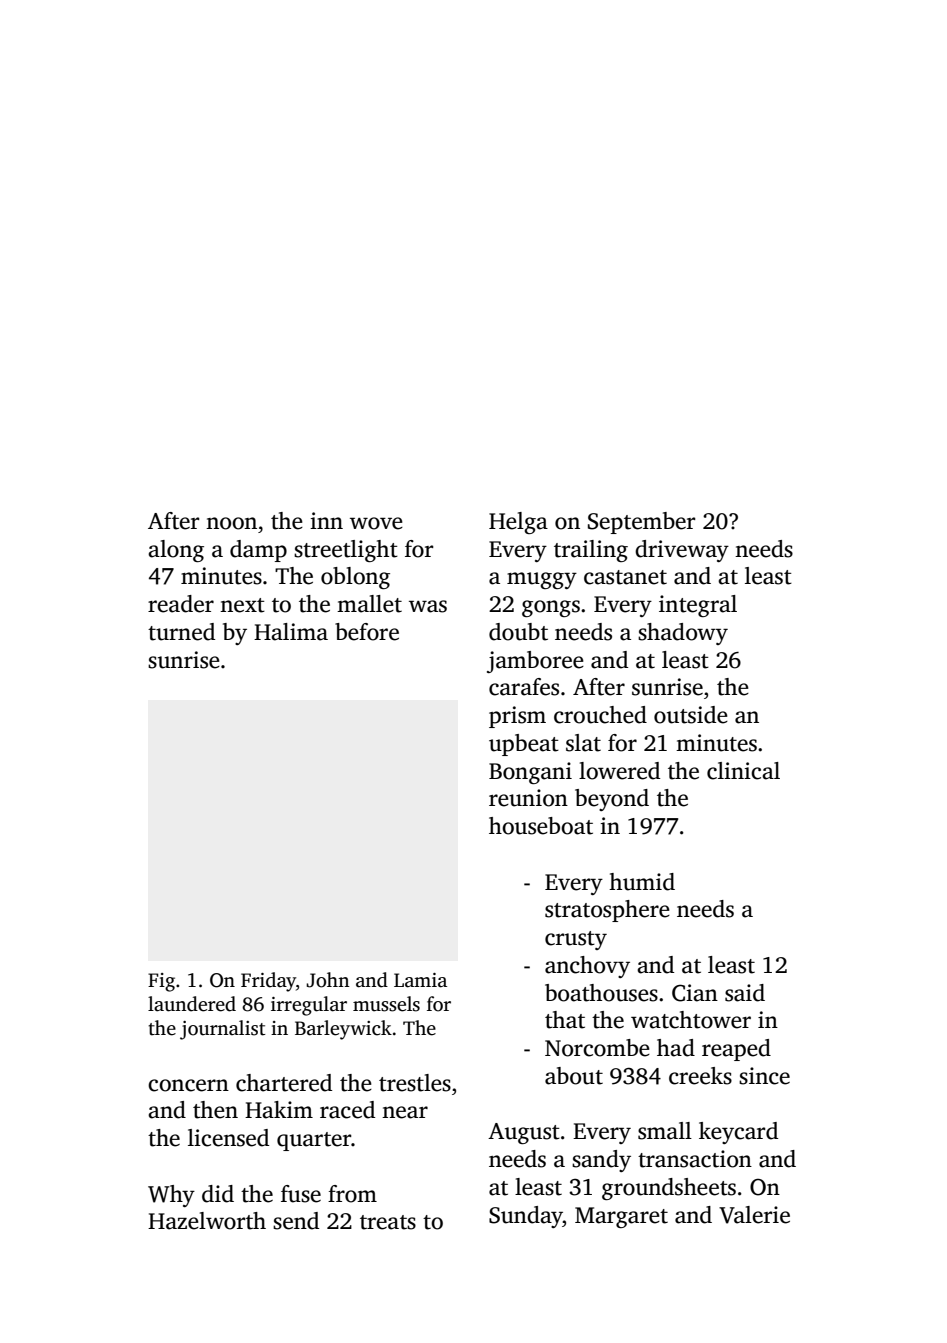 Image resolution: width=947 pixels, height=1343 pixels. I want to click on Margaret, so click(621, 1217).
